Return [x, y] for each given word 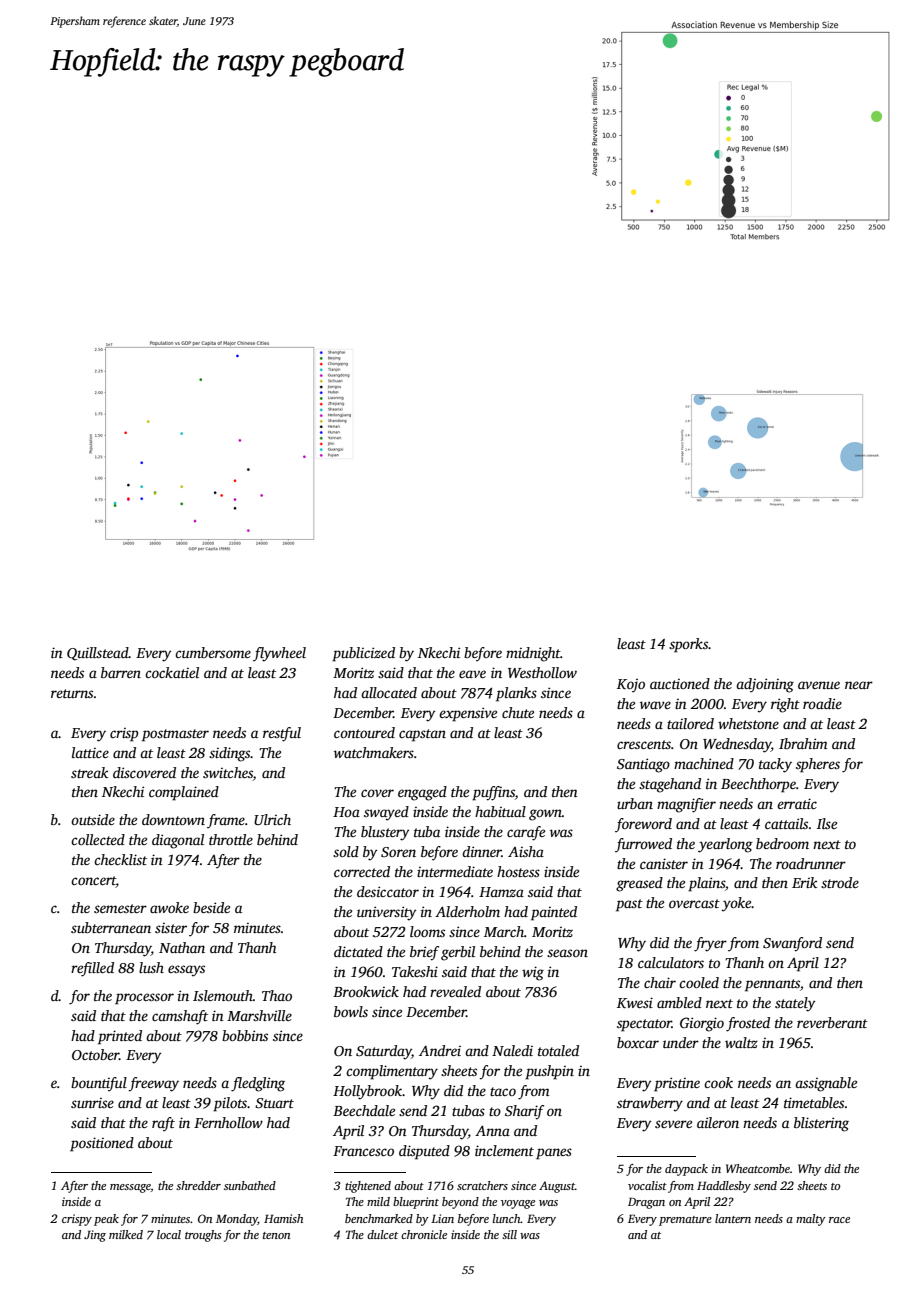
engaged [422, 793]
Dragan [646, 1203]
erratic [797, 803]
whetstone [748, 723]
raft [163, 1124]
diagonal [178, 841]
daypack [686, 1170]
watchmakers [374, 752]
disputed [424, 1152]
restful [282, 734]
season [567, 953]
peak [106, 1220]
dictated [358, 951]
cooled [699, 982]
